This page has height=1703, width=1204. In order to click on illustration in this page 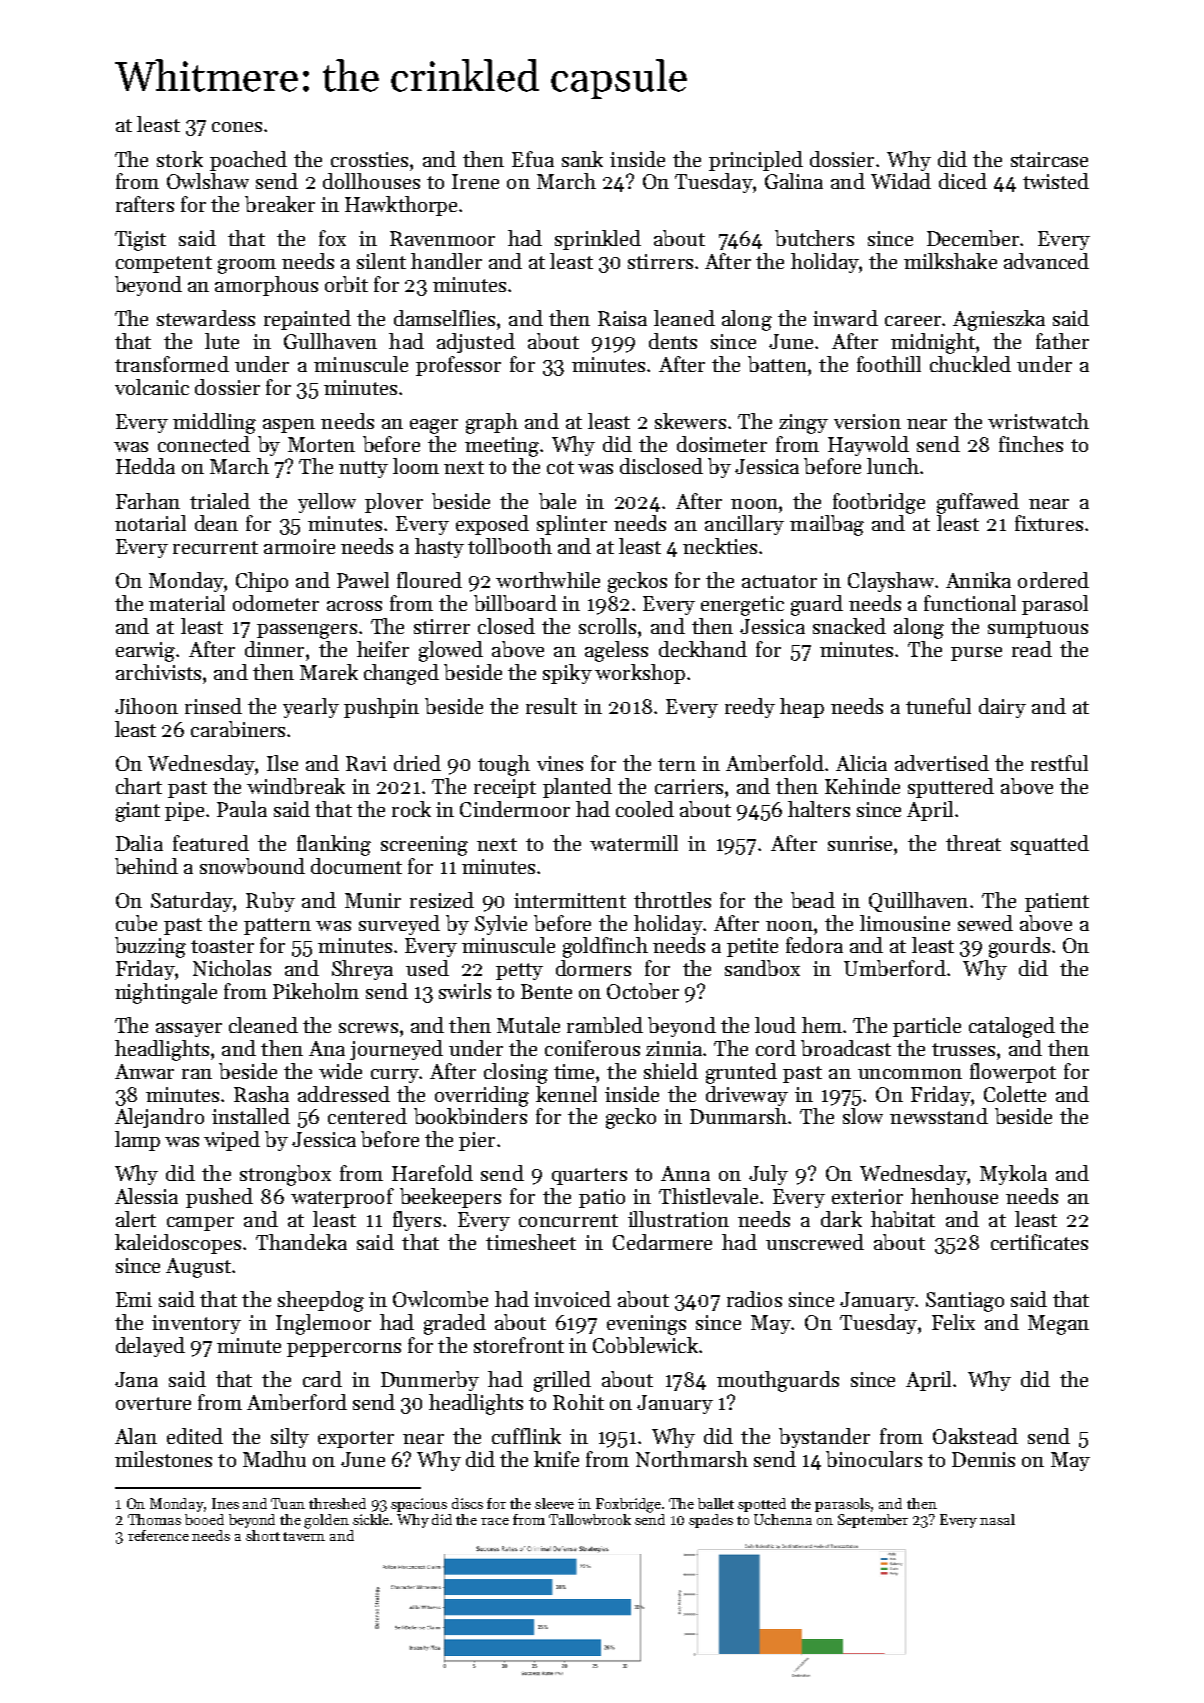, I will do `click(678, 1219)`.
